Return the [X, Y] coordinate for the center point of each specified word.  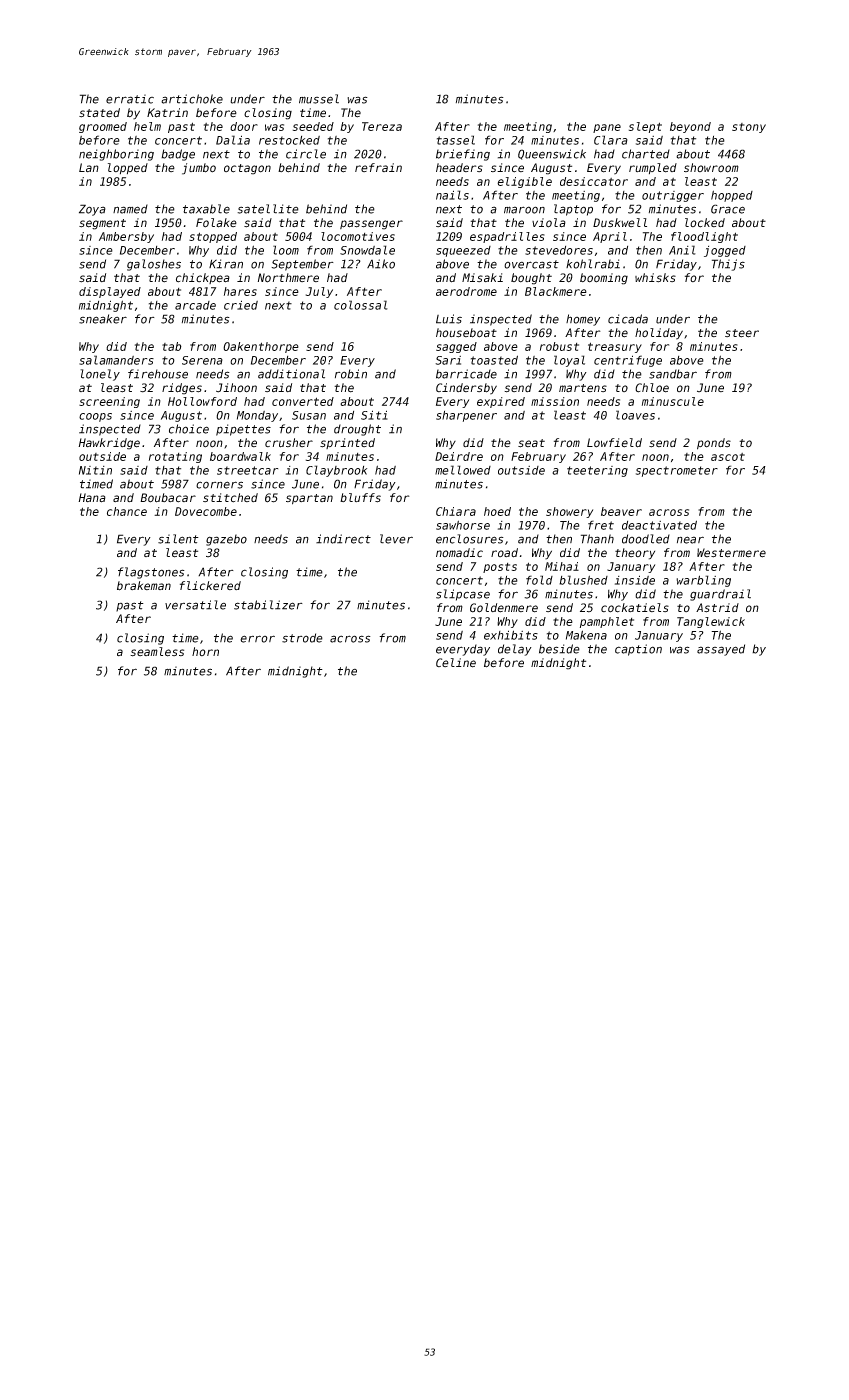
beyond [690, 127]
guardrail [720, 595]
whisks [655, 278]
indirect [343, 539]
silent [178, 539]
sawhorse [463, 525]
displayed [110, 292]
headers [459, 167]
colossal [361, 305]
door [244, 126]
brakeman [144, 586]
